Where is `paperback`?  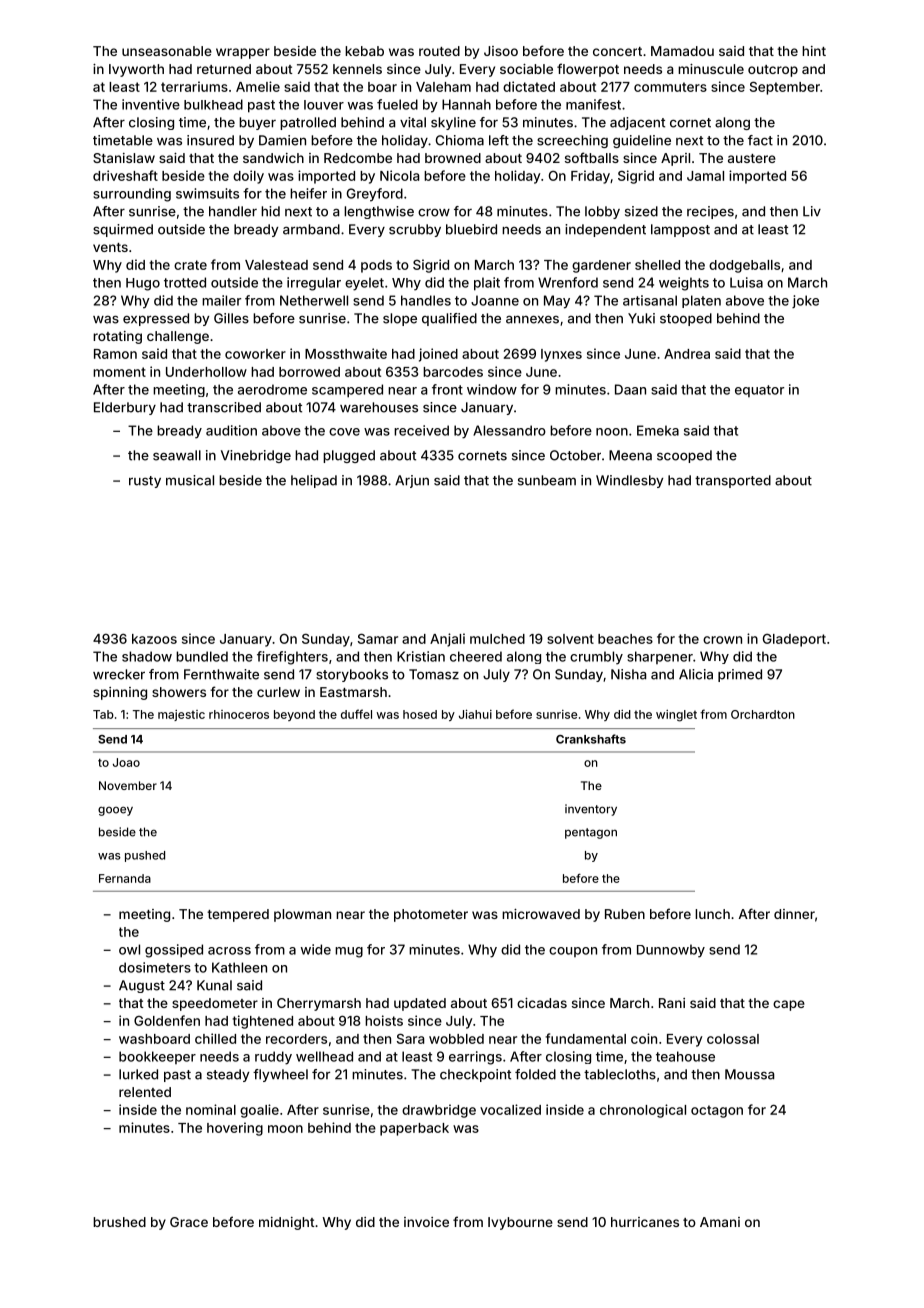 paperback is located at coordinates (414, 1129).
